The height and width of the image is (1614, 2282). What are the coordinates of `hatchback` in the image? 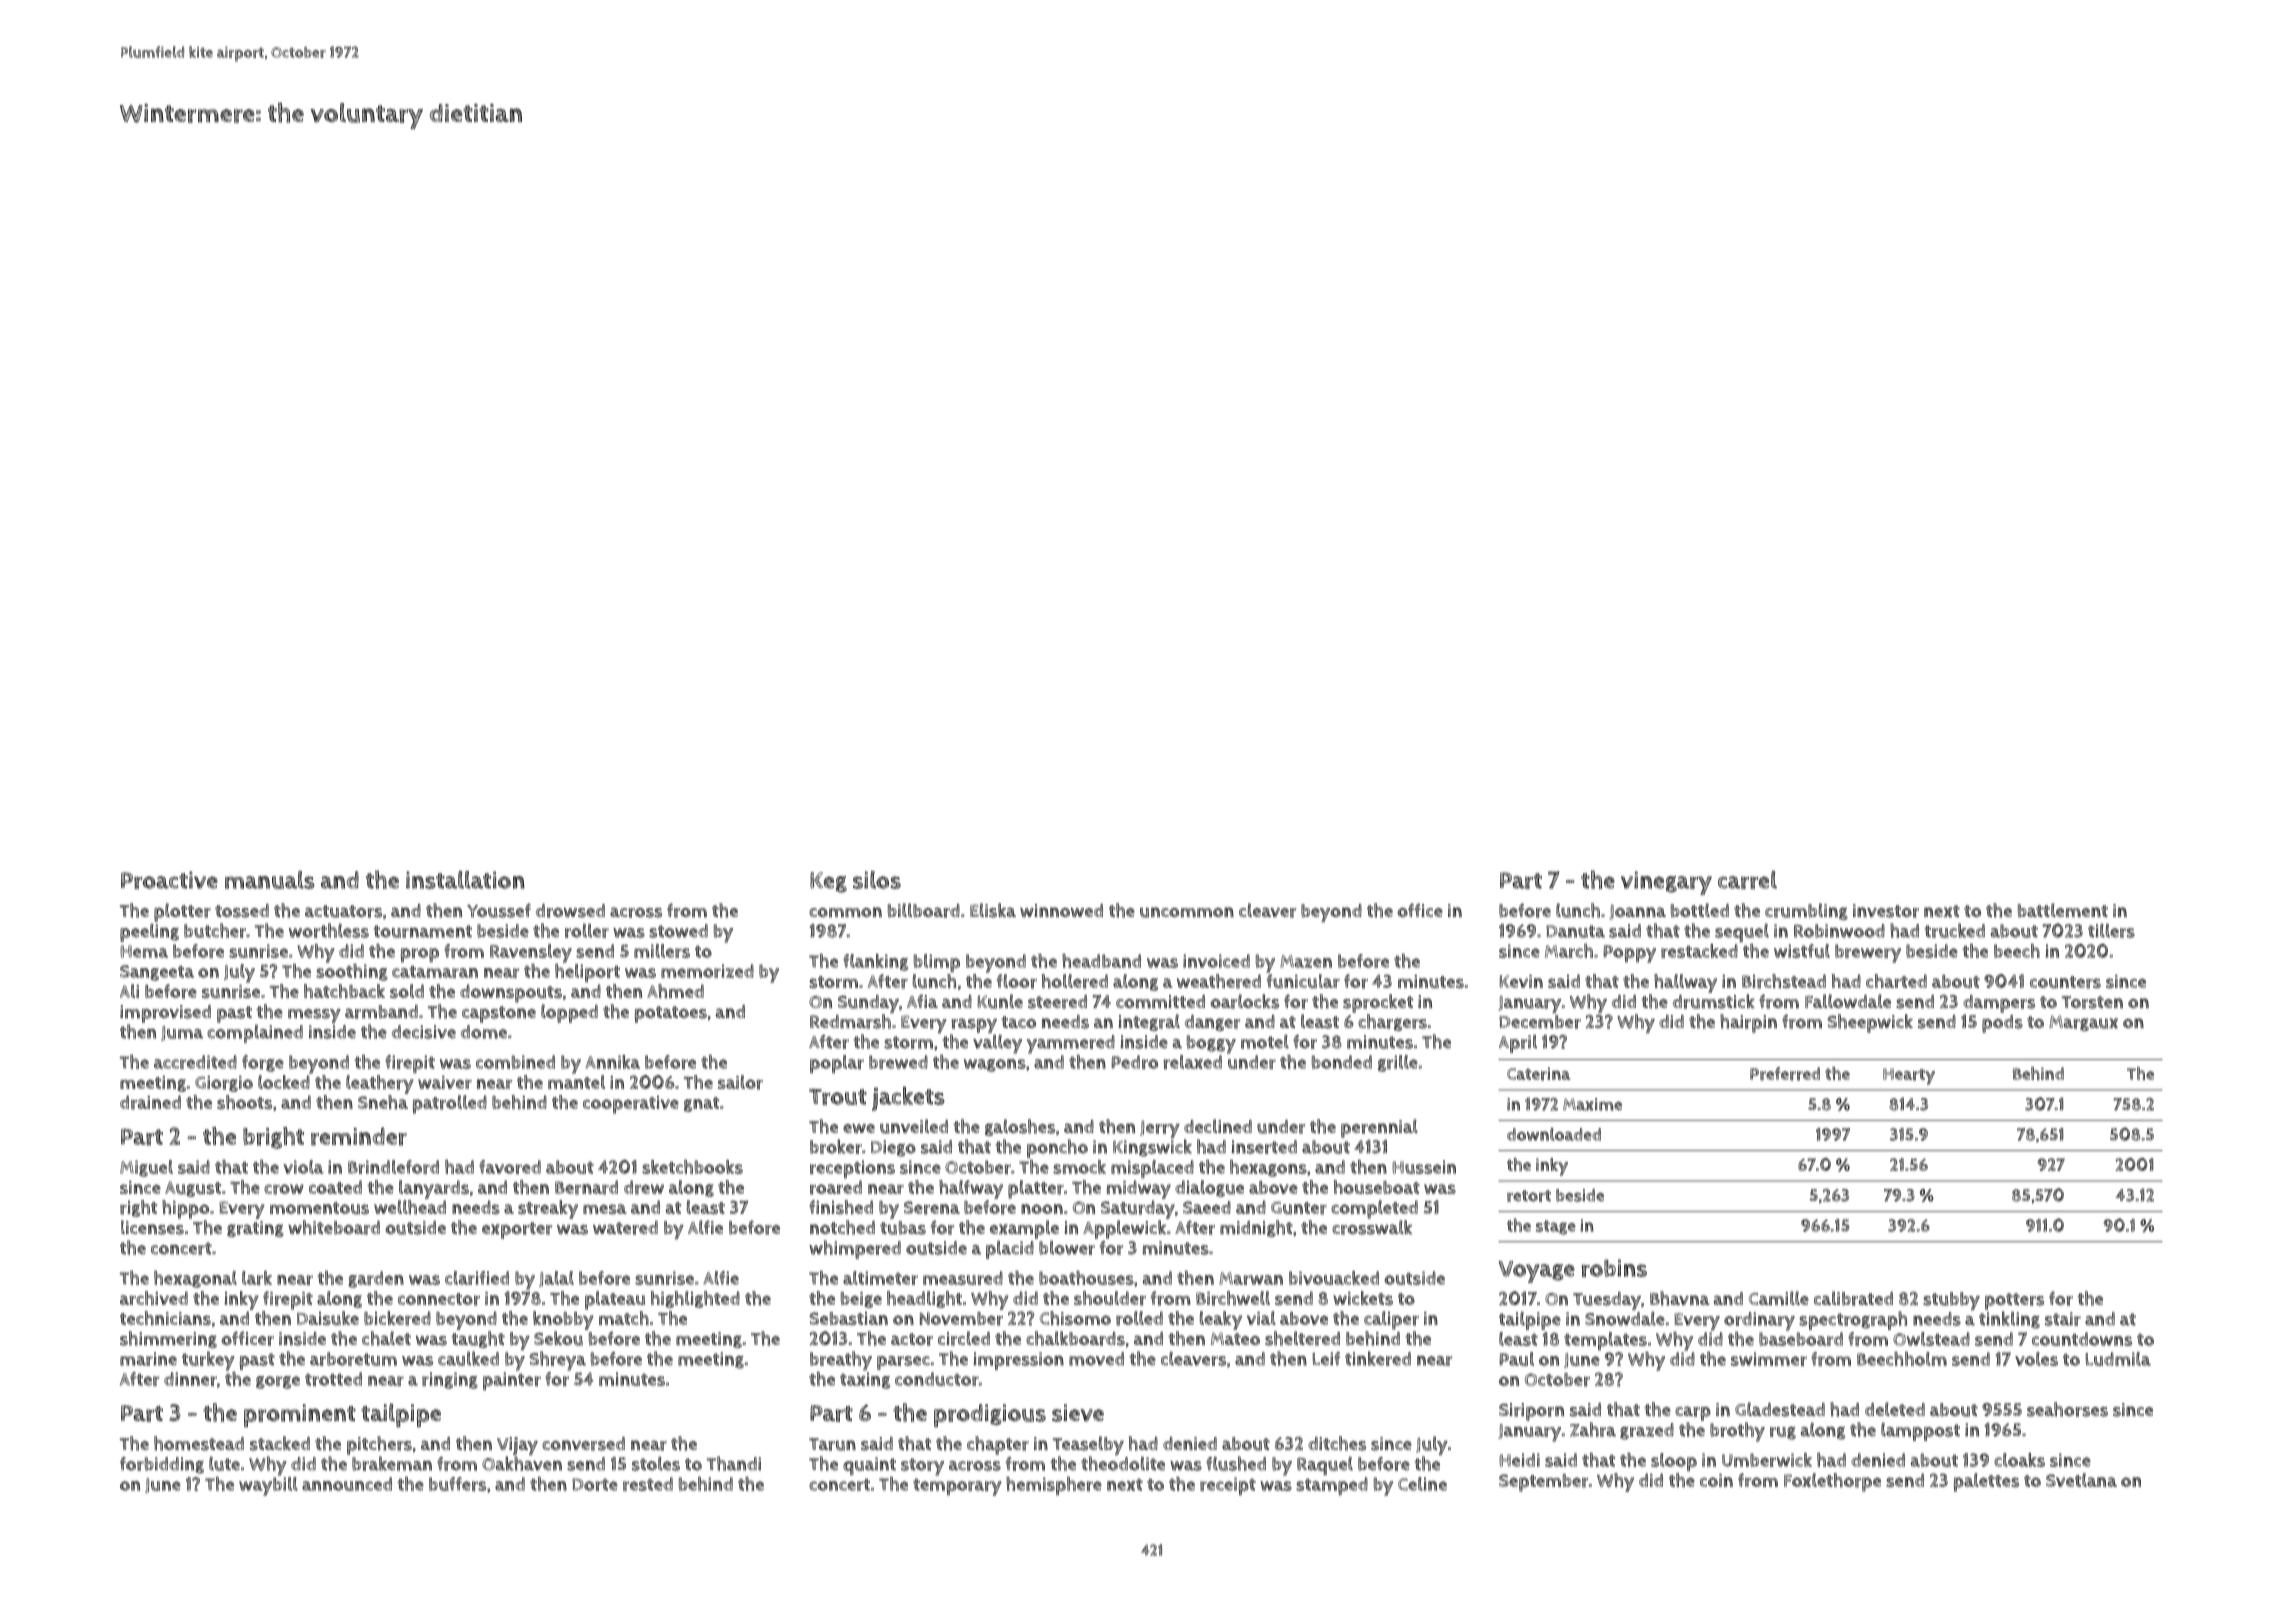 It's located at (344, 991).
